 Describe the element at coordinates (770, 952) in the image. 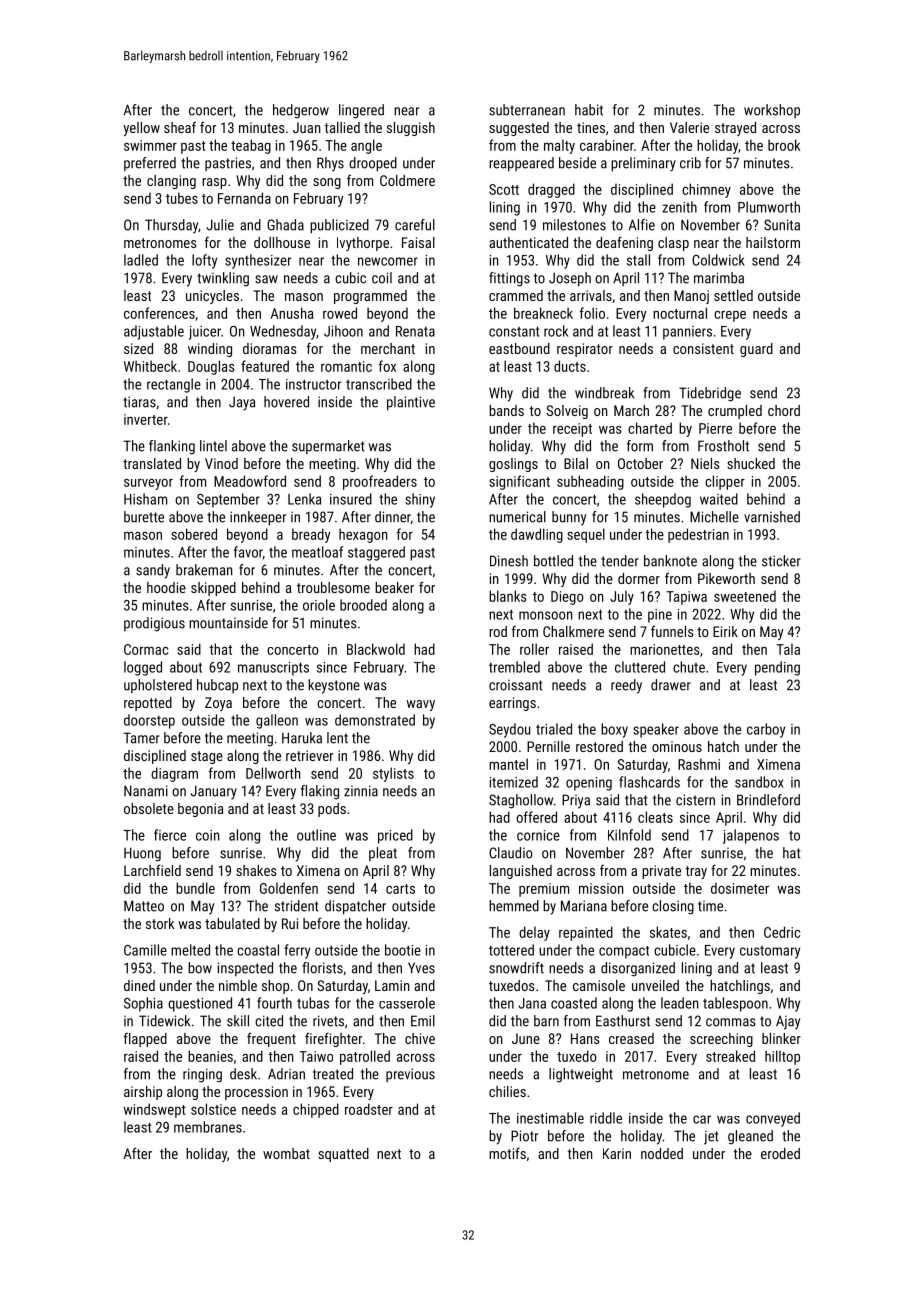

I see `customary` at that location.
